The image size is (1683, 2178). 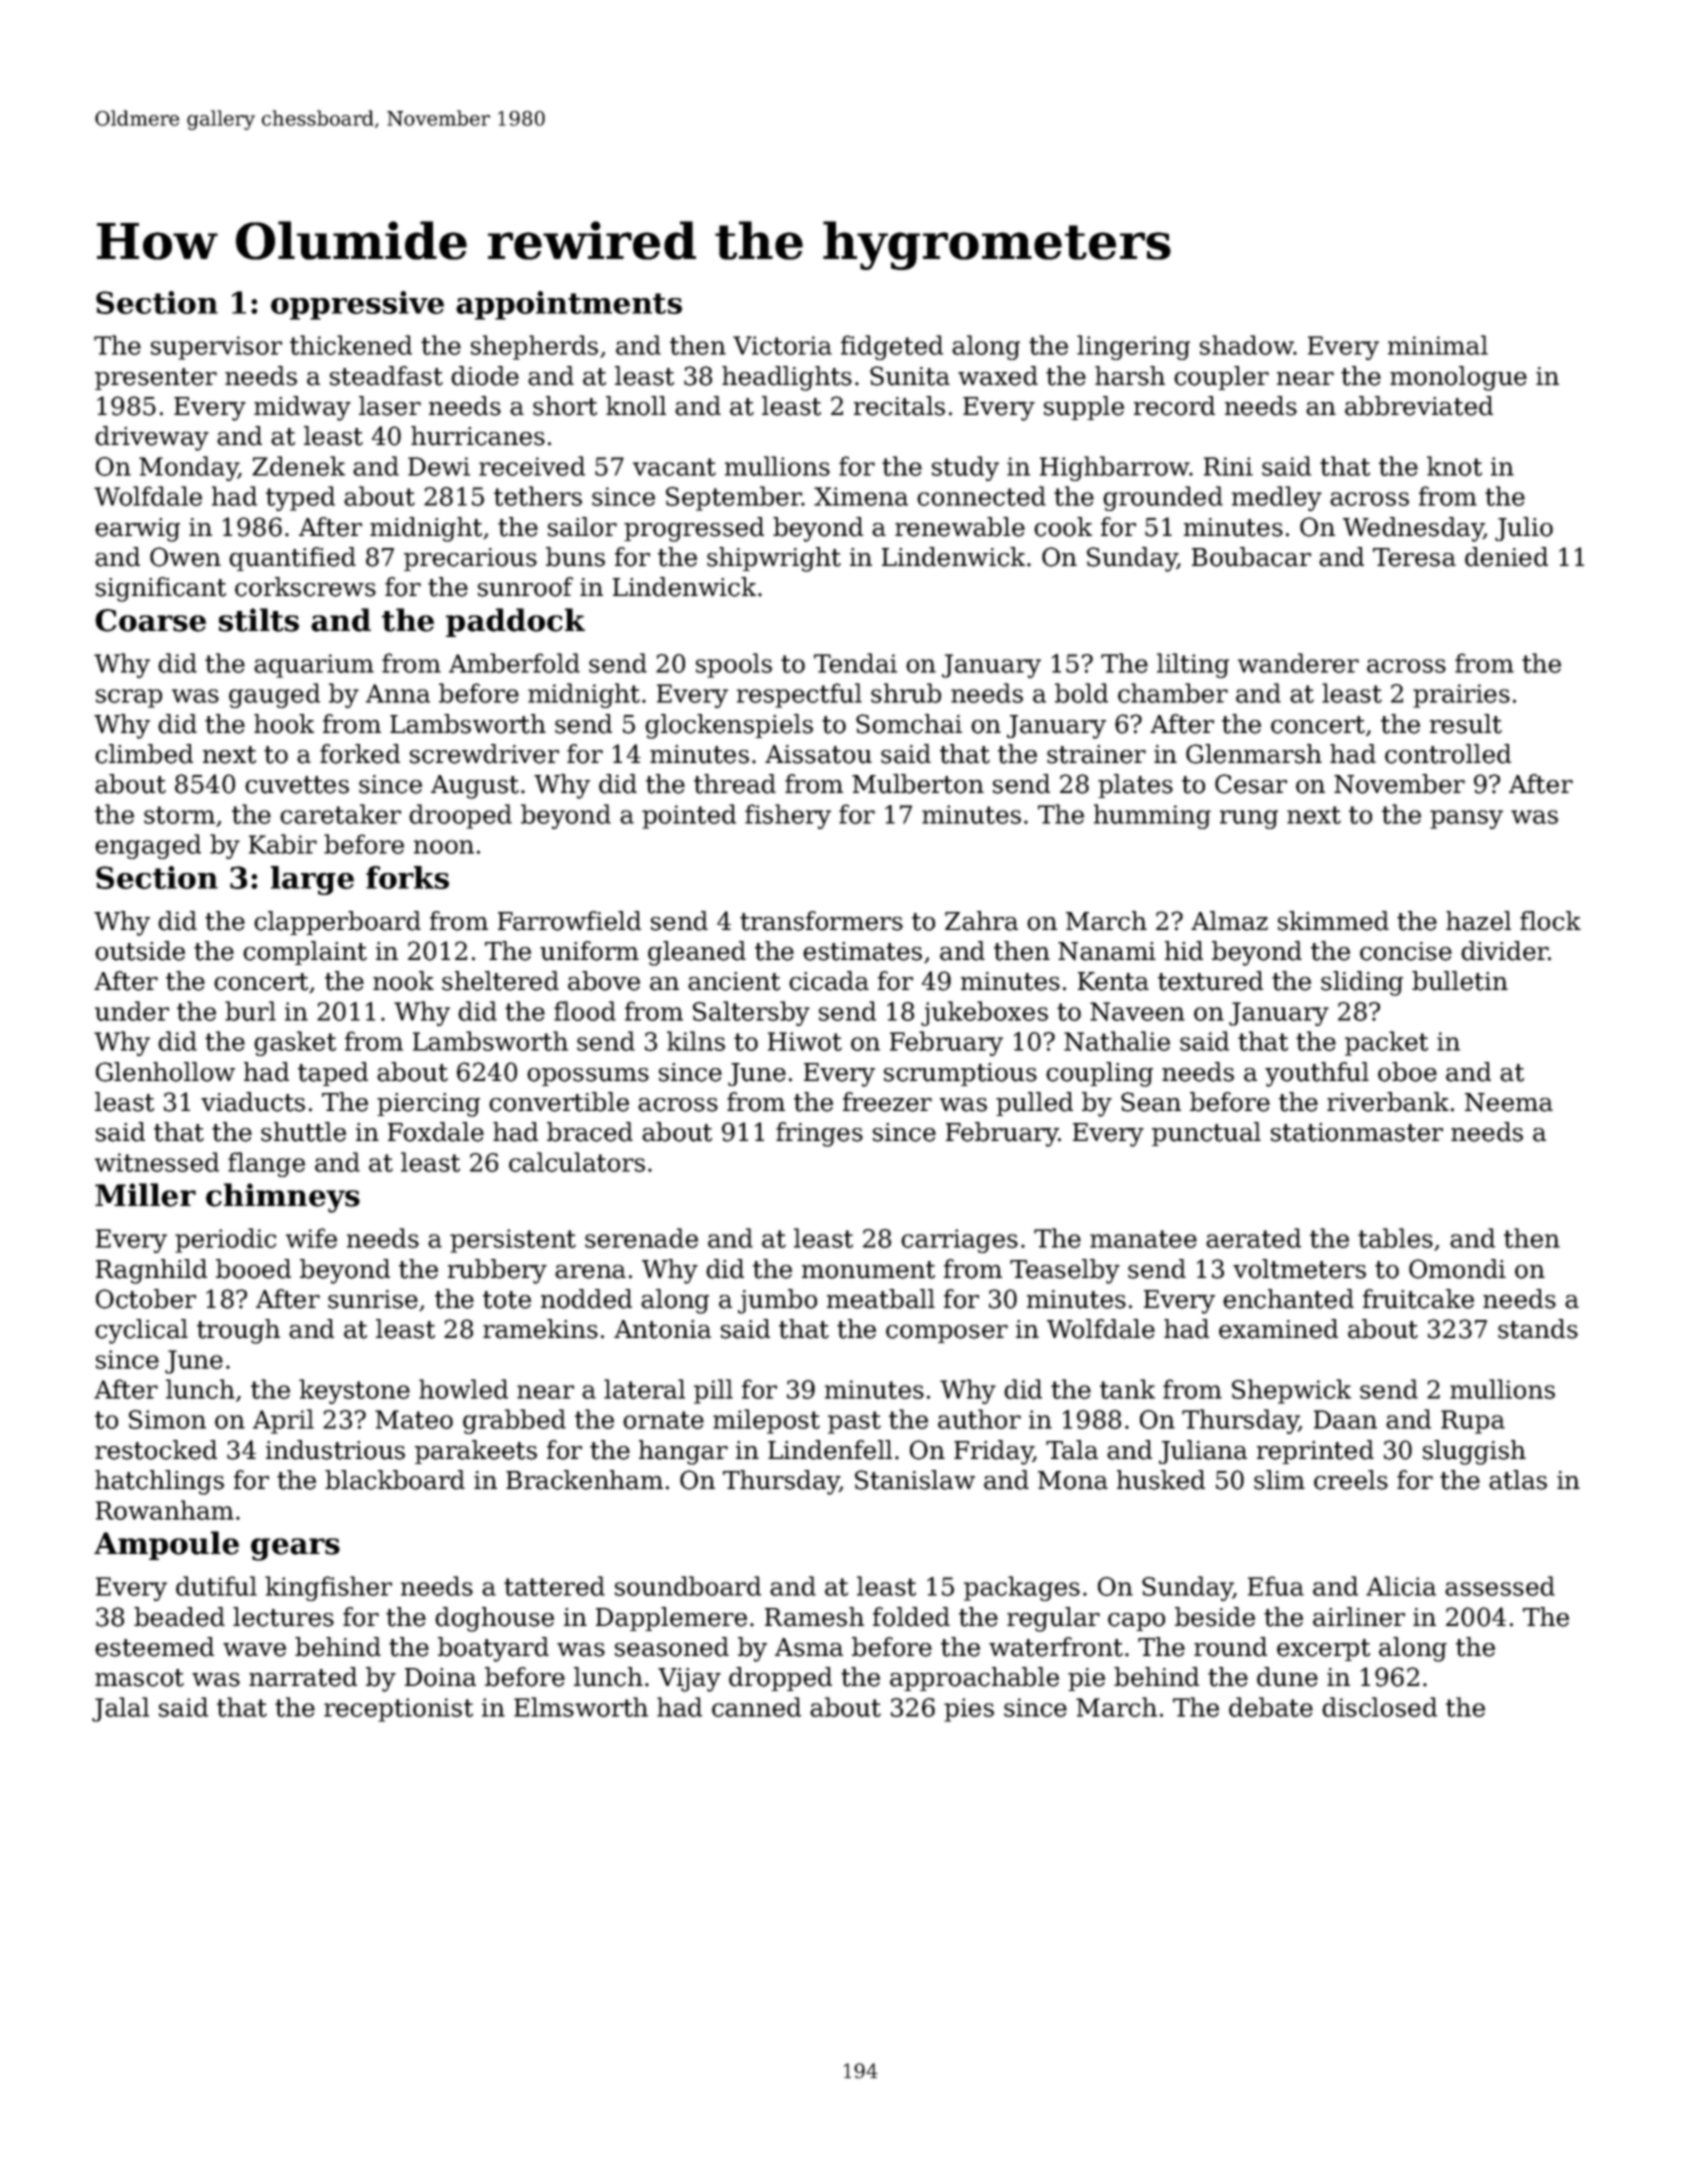 What do you see at coordinates (1022, 1588) in the image?
I see `packages` at bounding box center [1022, 1588].
